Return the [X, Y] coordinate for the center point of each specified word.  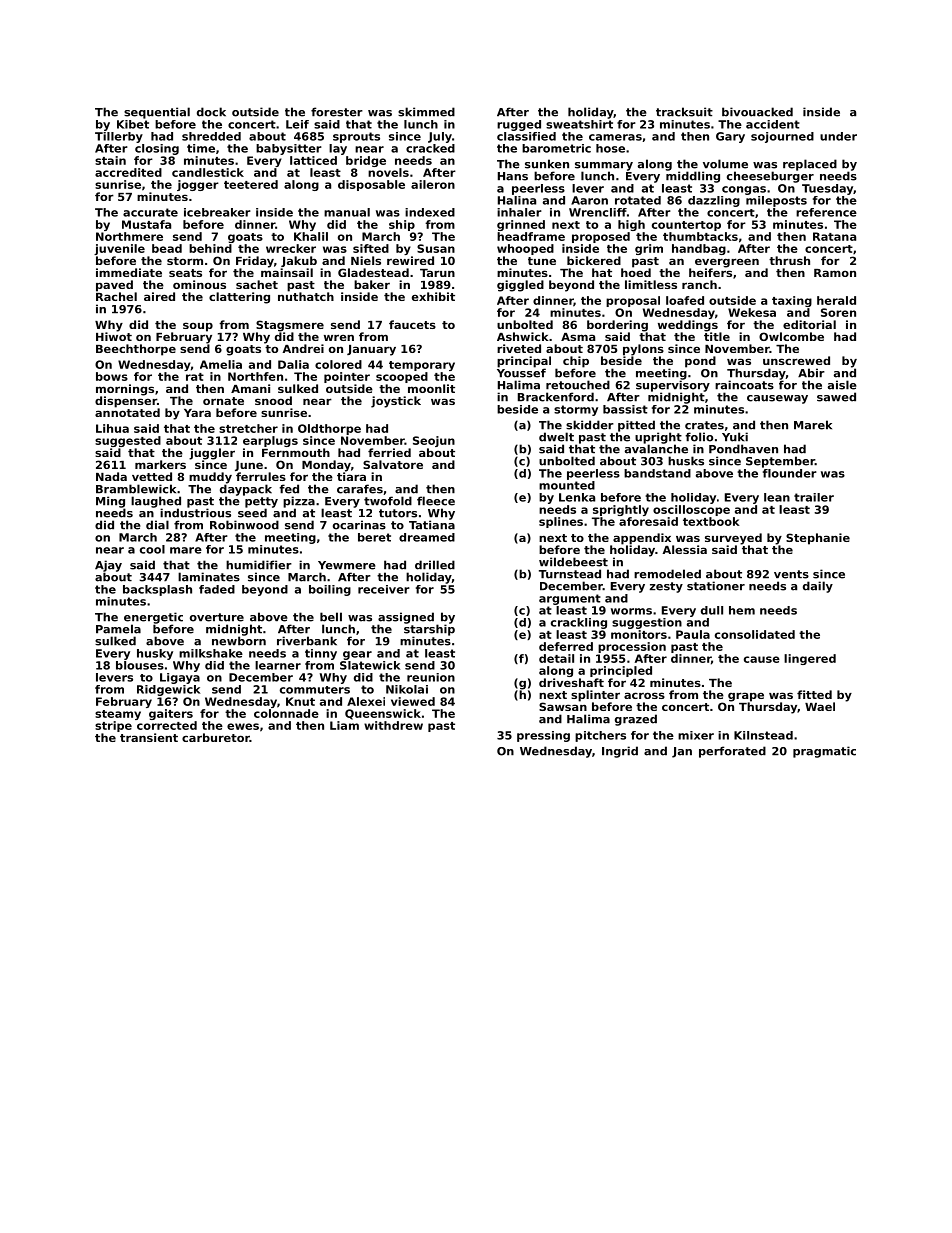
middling [693, 177]
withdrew [393, 725]
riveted [519, 348]
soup [198, 327]
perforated [732, 752]
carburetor [216, 737]
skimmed [426, 112]
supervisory [673, 386]
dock [211, 112]
